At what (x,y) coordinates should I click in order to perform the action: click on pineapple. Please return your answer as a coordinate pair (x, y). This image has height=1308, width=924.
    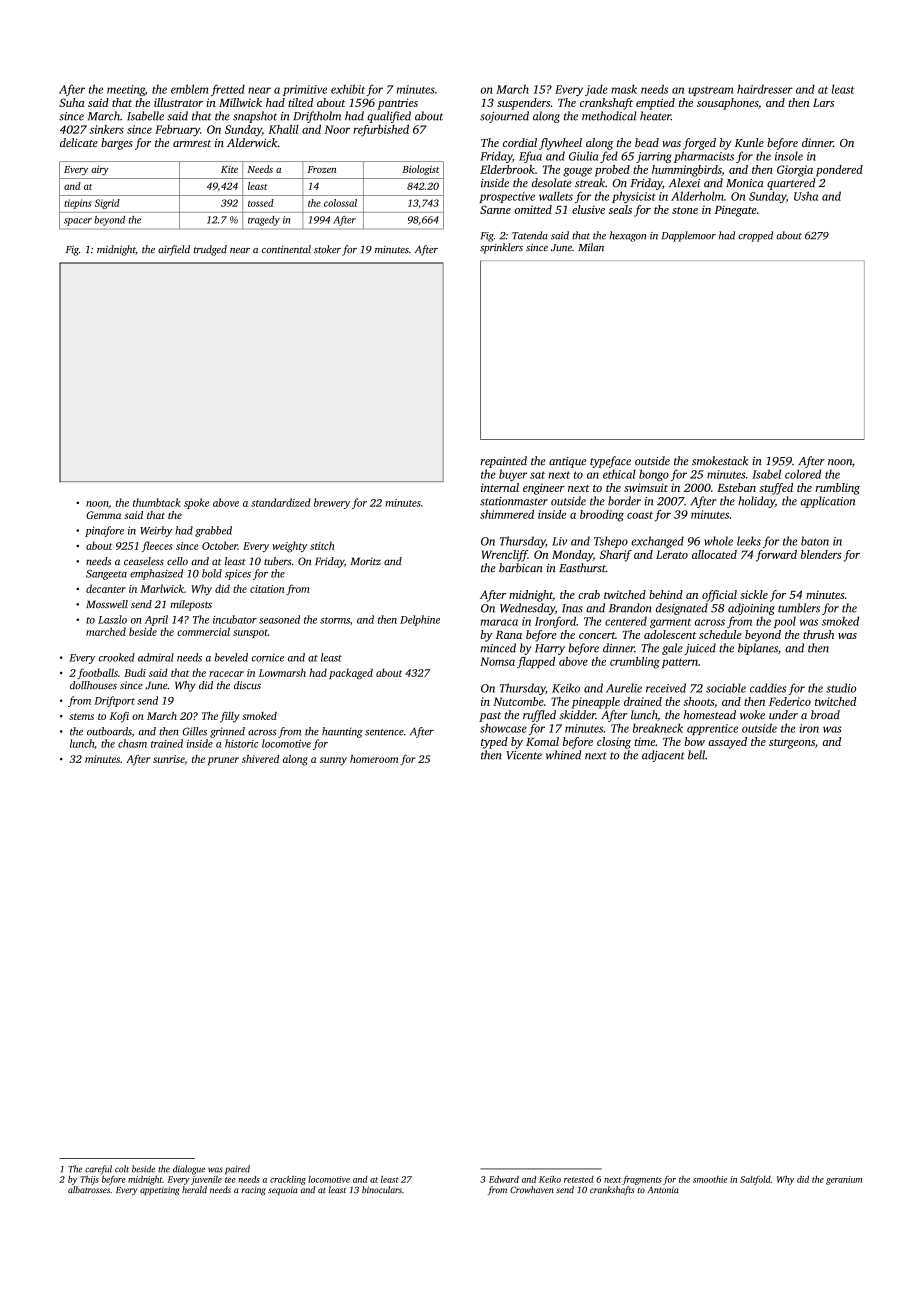
    Looking at the image, I should click on (596, 703).
